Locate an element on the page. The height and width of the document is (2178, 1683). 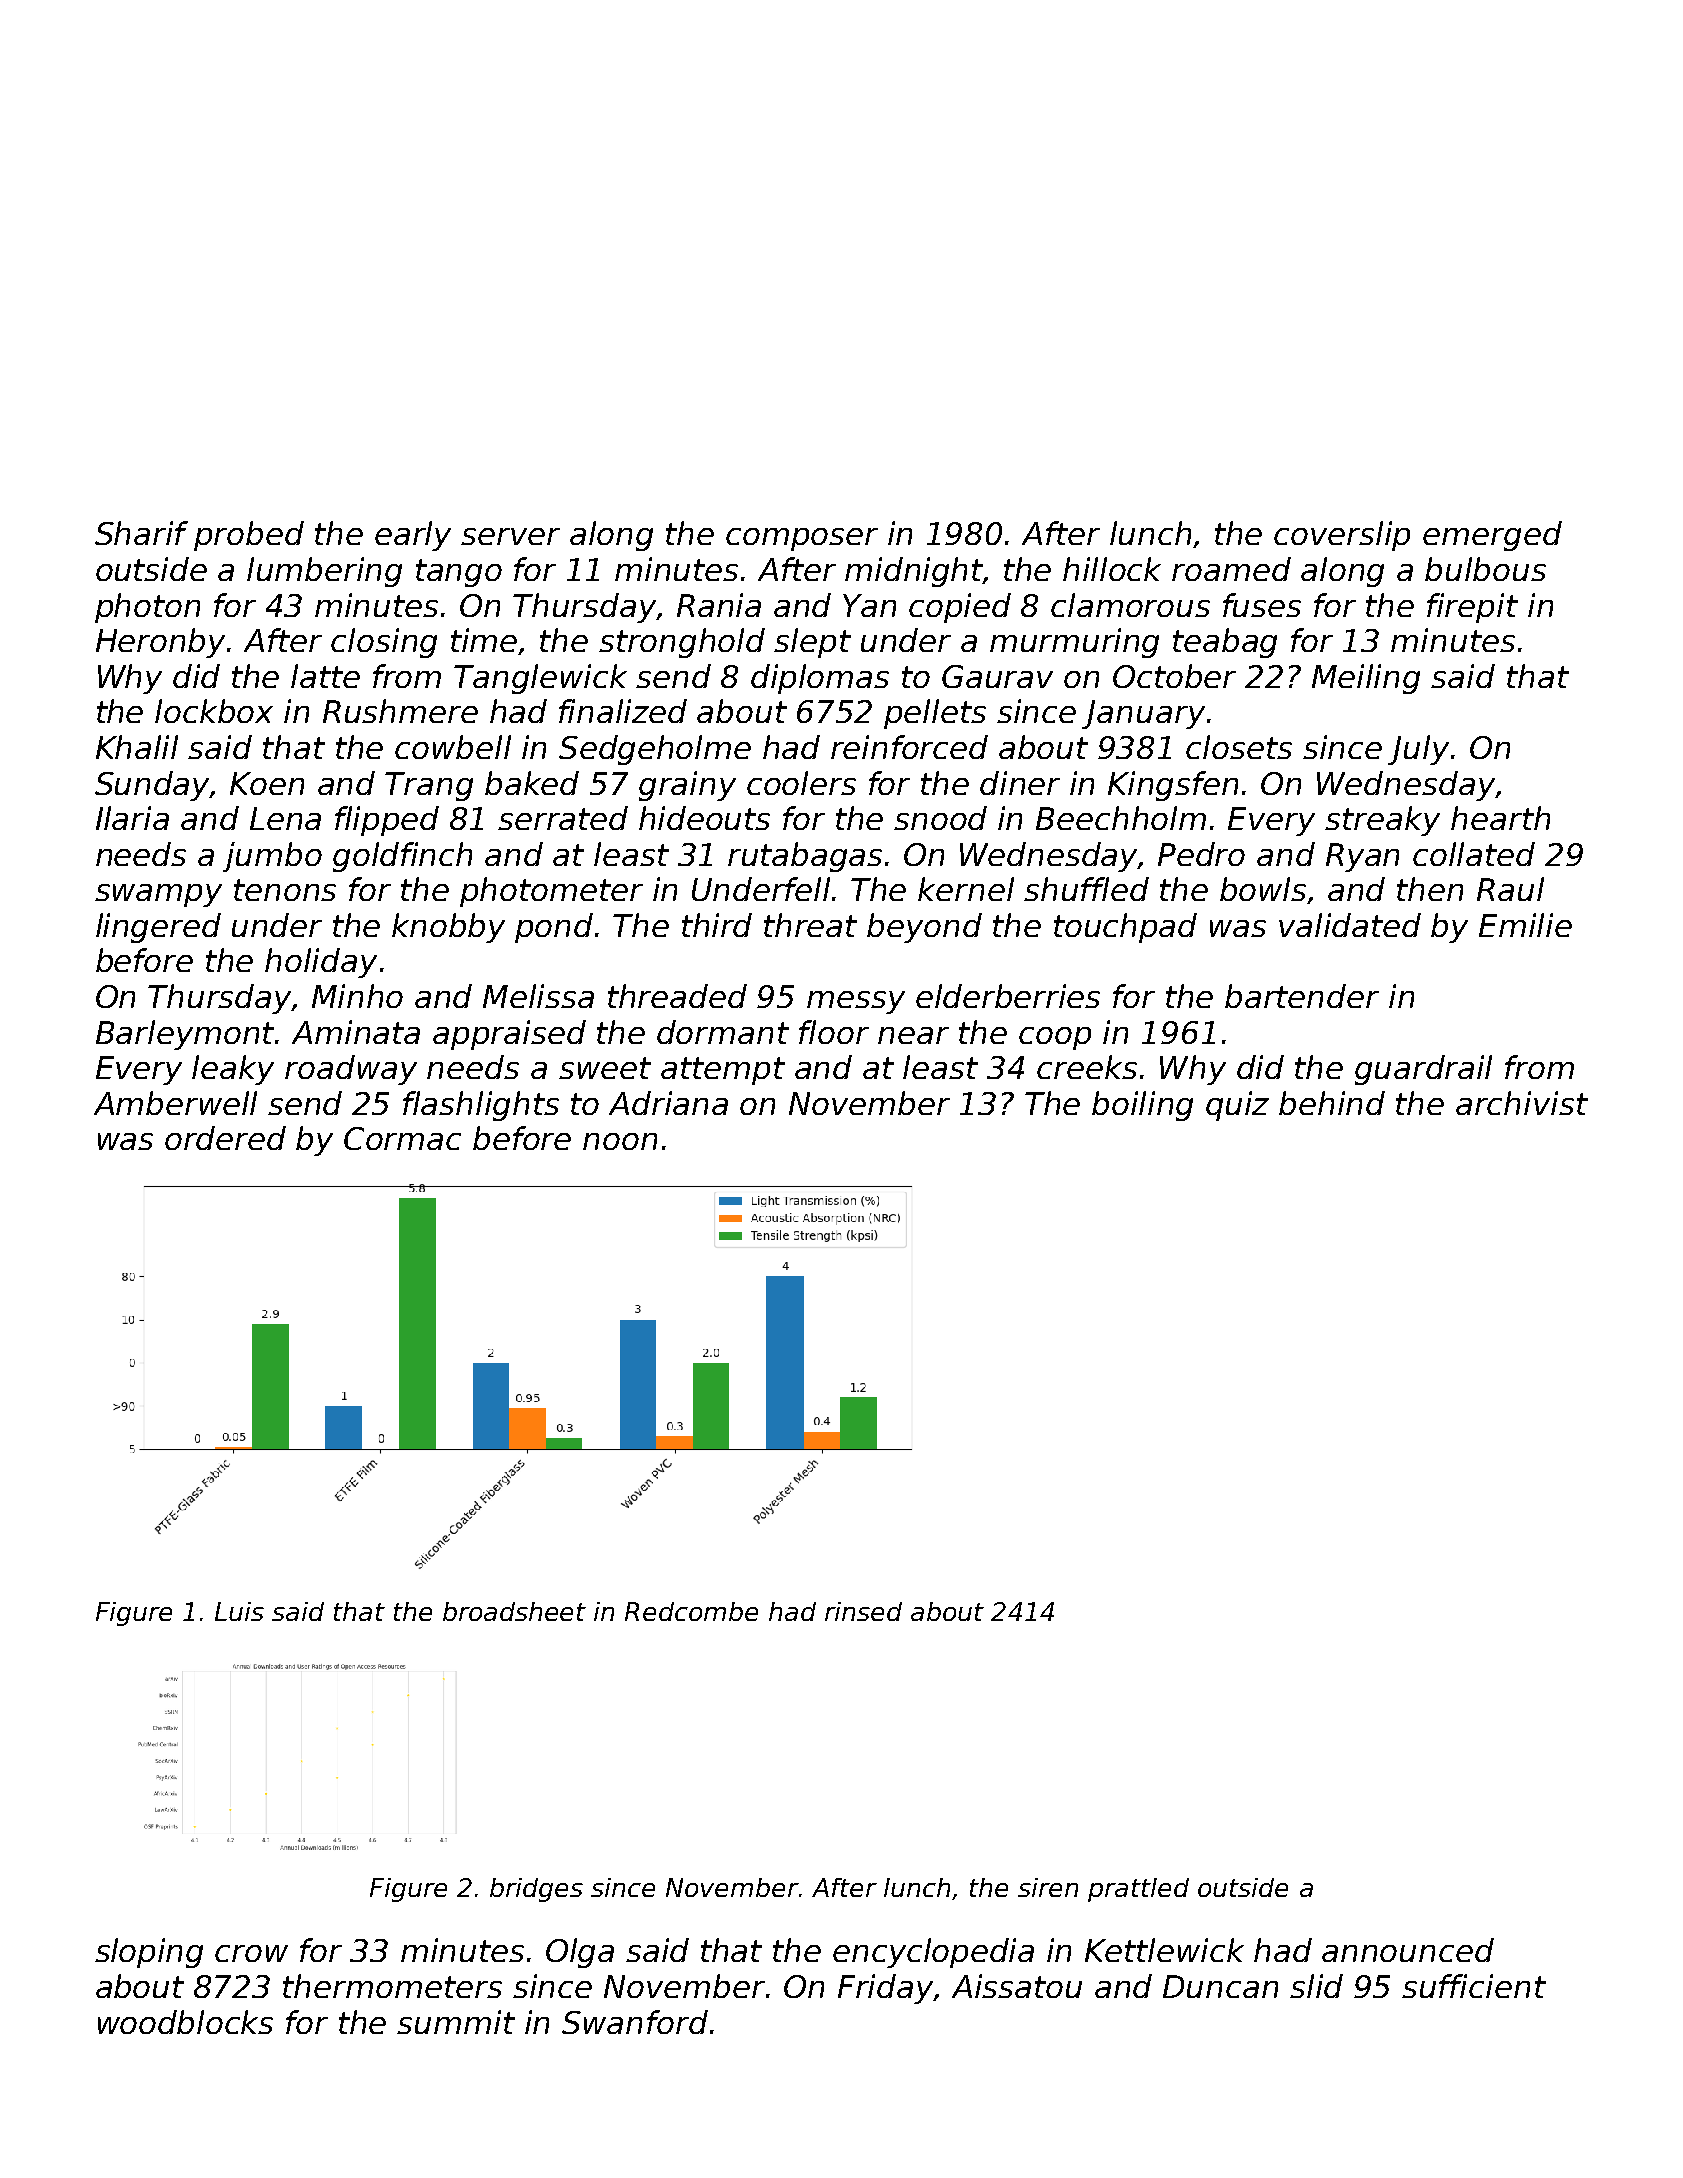
woodblocks is located at coordinates (185, 2022).
